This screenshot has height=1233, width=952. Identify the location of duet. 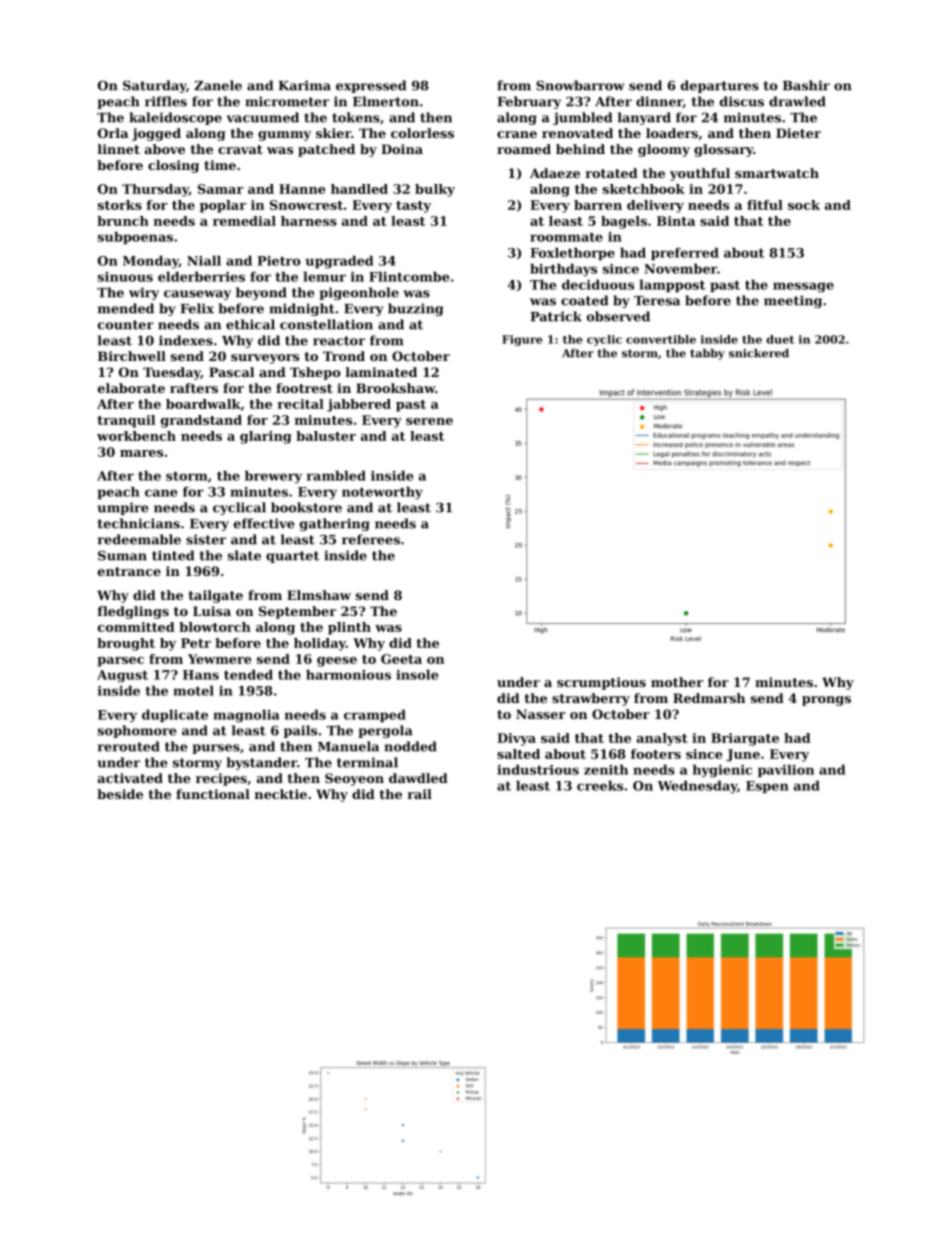
(780, 339).
